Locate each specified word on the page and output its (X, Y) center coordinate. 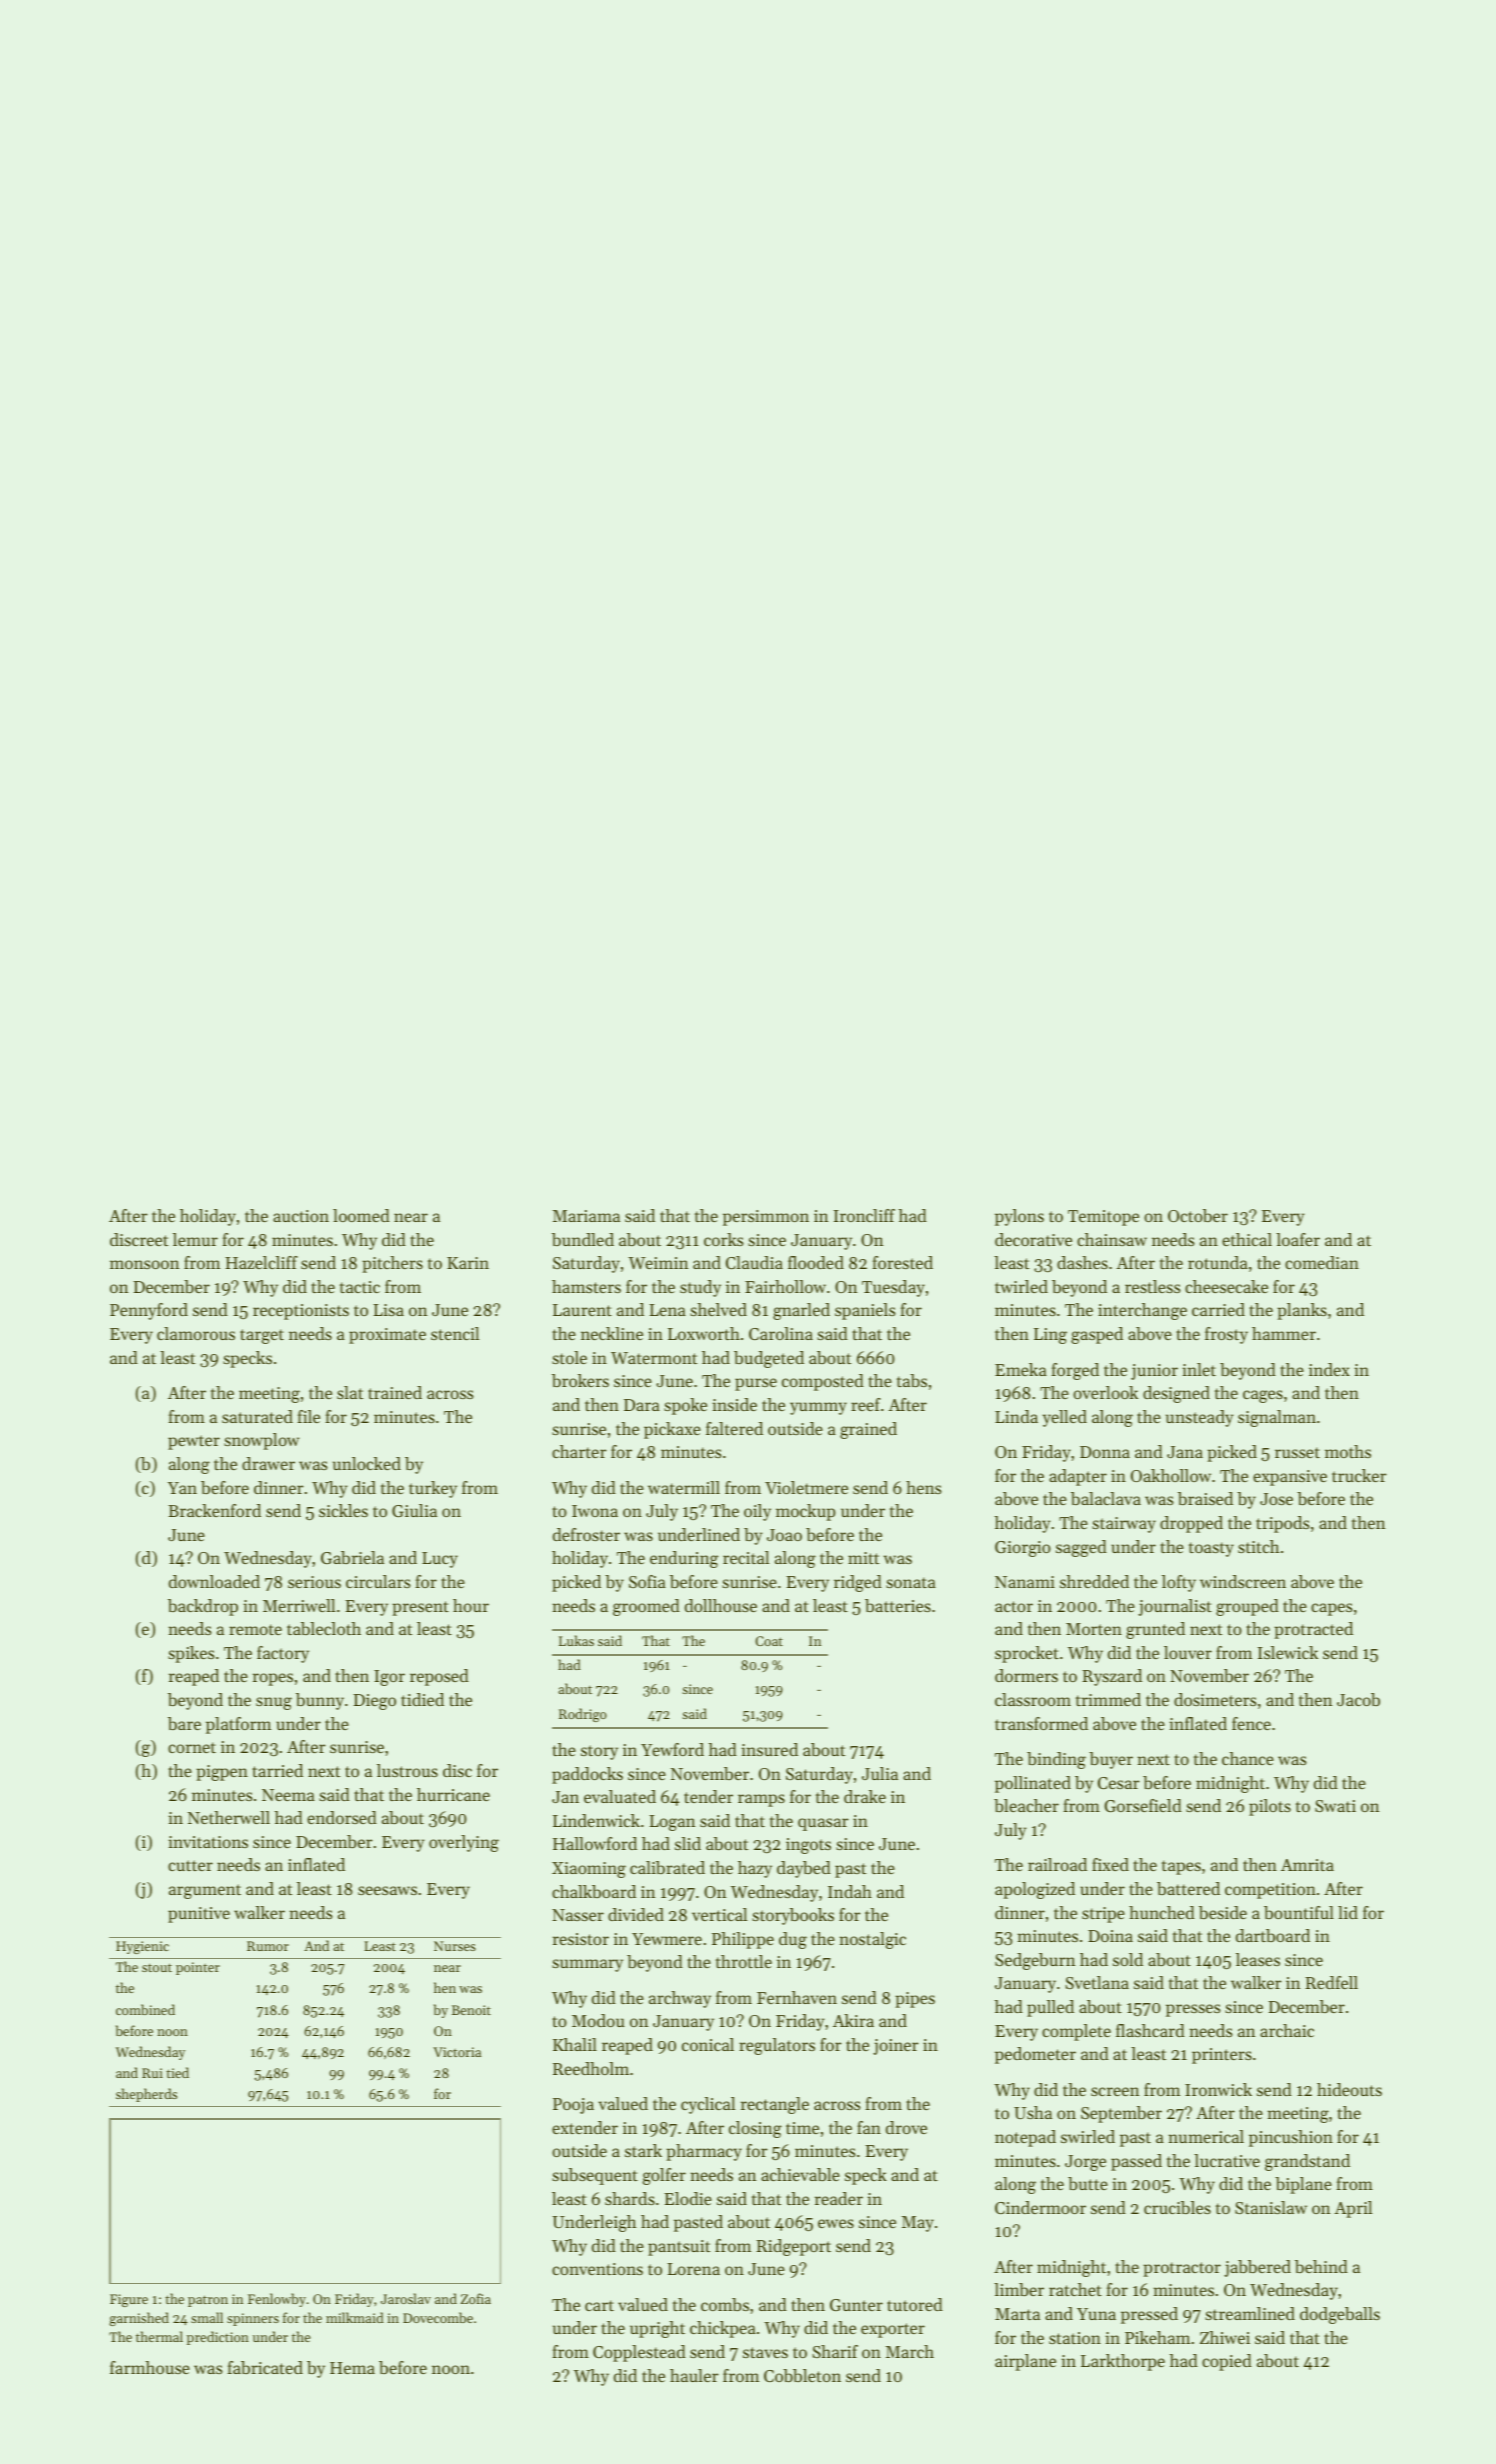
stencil (455, 1333)
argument (205, 1891)
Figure (129, 2300)
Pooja (573, 2106)
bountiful (1299, 1912)
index (1329, 1369)
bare (184, 1723)
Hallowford (595, 1843)
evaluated (620, 1796)
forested (902, 1262)
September (1121, 2114)
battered (1188, 1888)
